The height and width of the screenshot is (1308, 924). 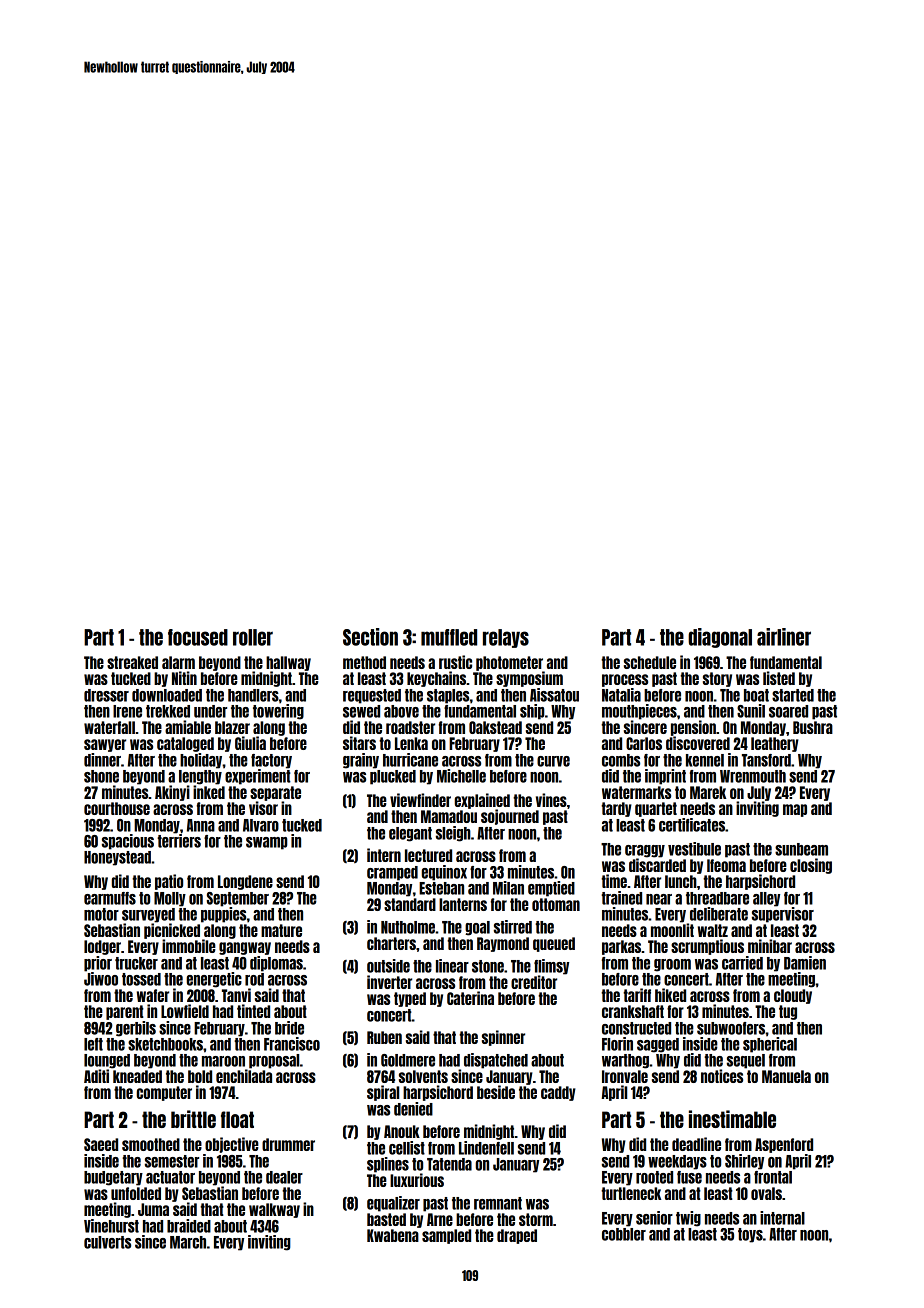 I want to click on Mamadou, so click(x=449, y=816).
